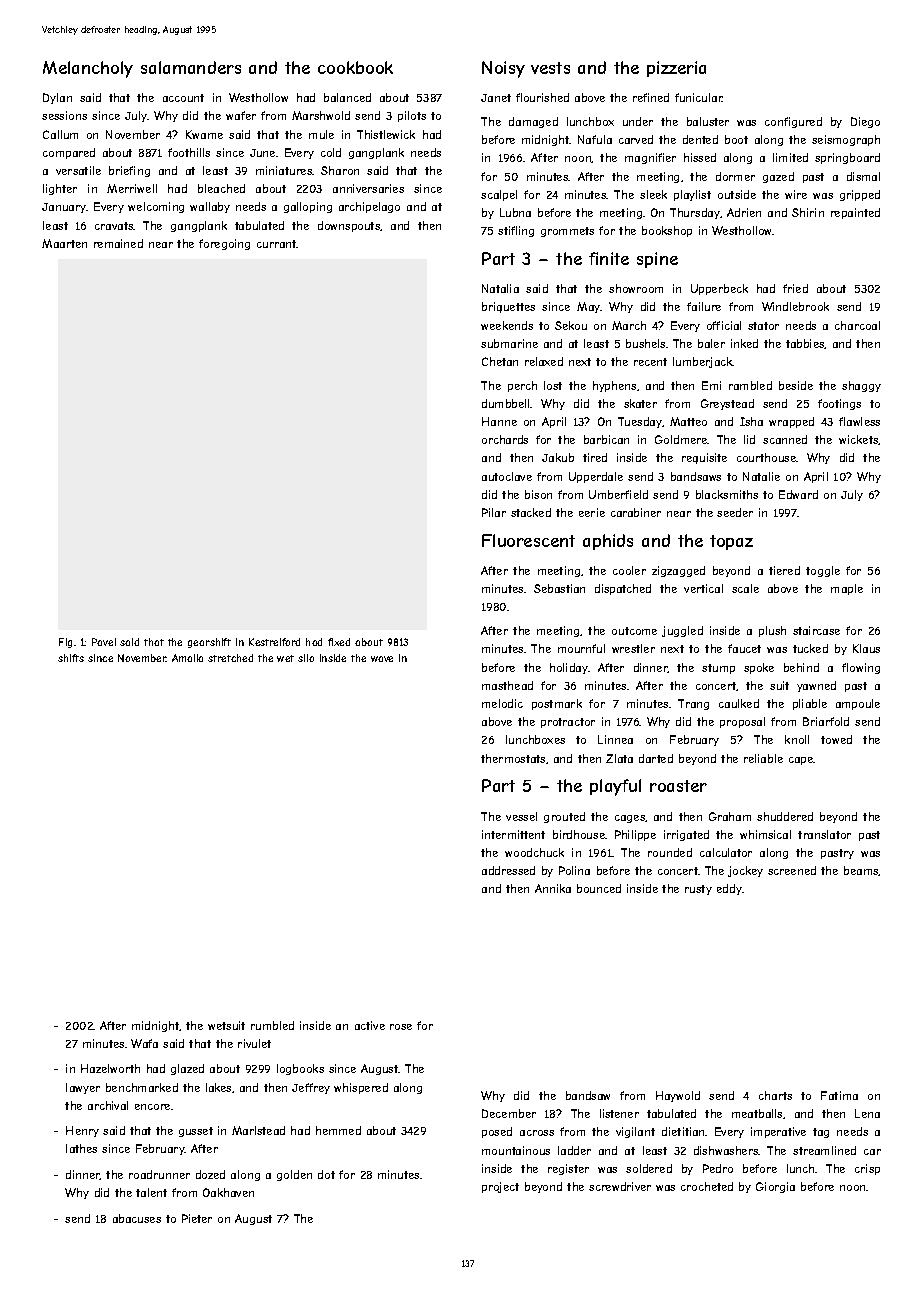 Image resolution: width=924 pixels, height=1308 pixels. Describe the element at coordinates (500, 1187) in the document. I see `project` at that location.
